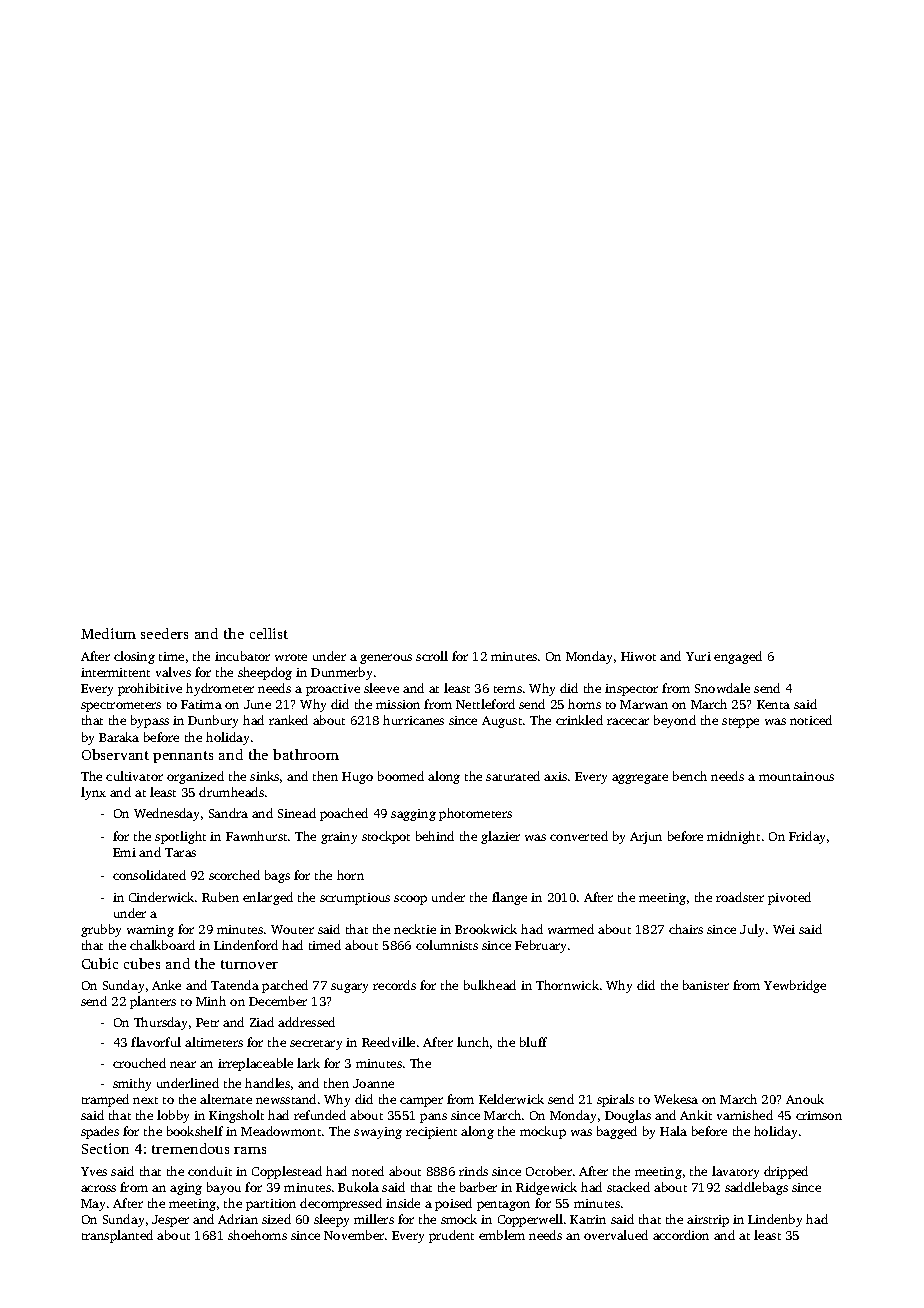 Image resolution: width=924 pixels, height=1308 pixels. Describe the element at coordinates (807, 837) in the image. I see `Friday` at that location.
